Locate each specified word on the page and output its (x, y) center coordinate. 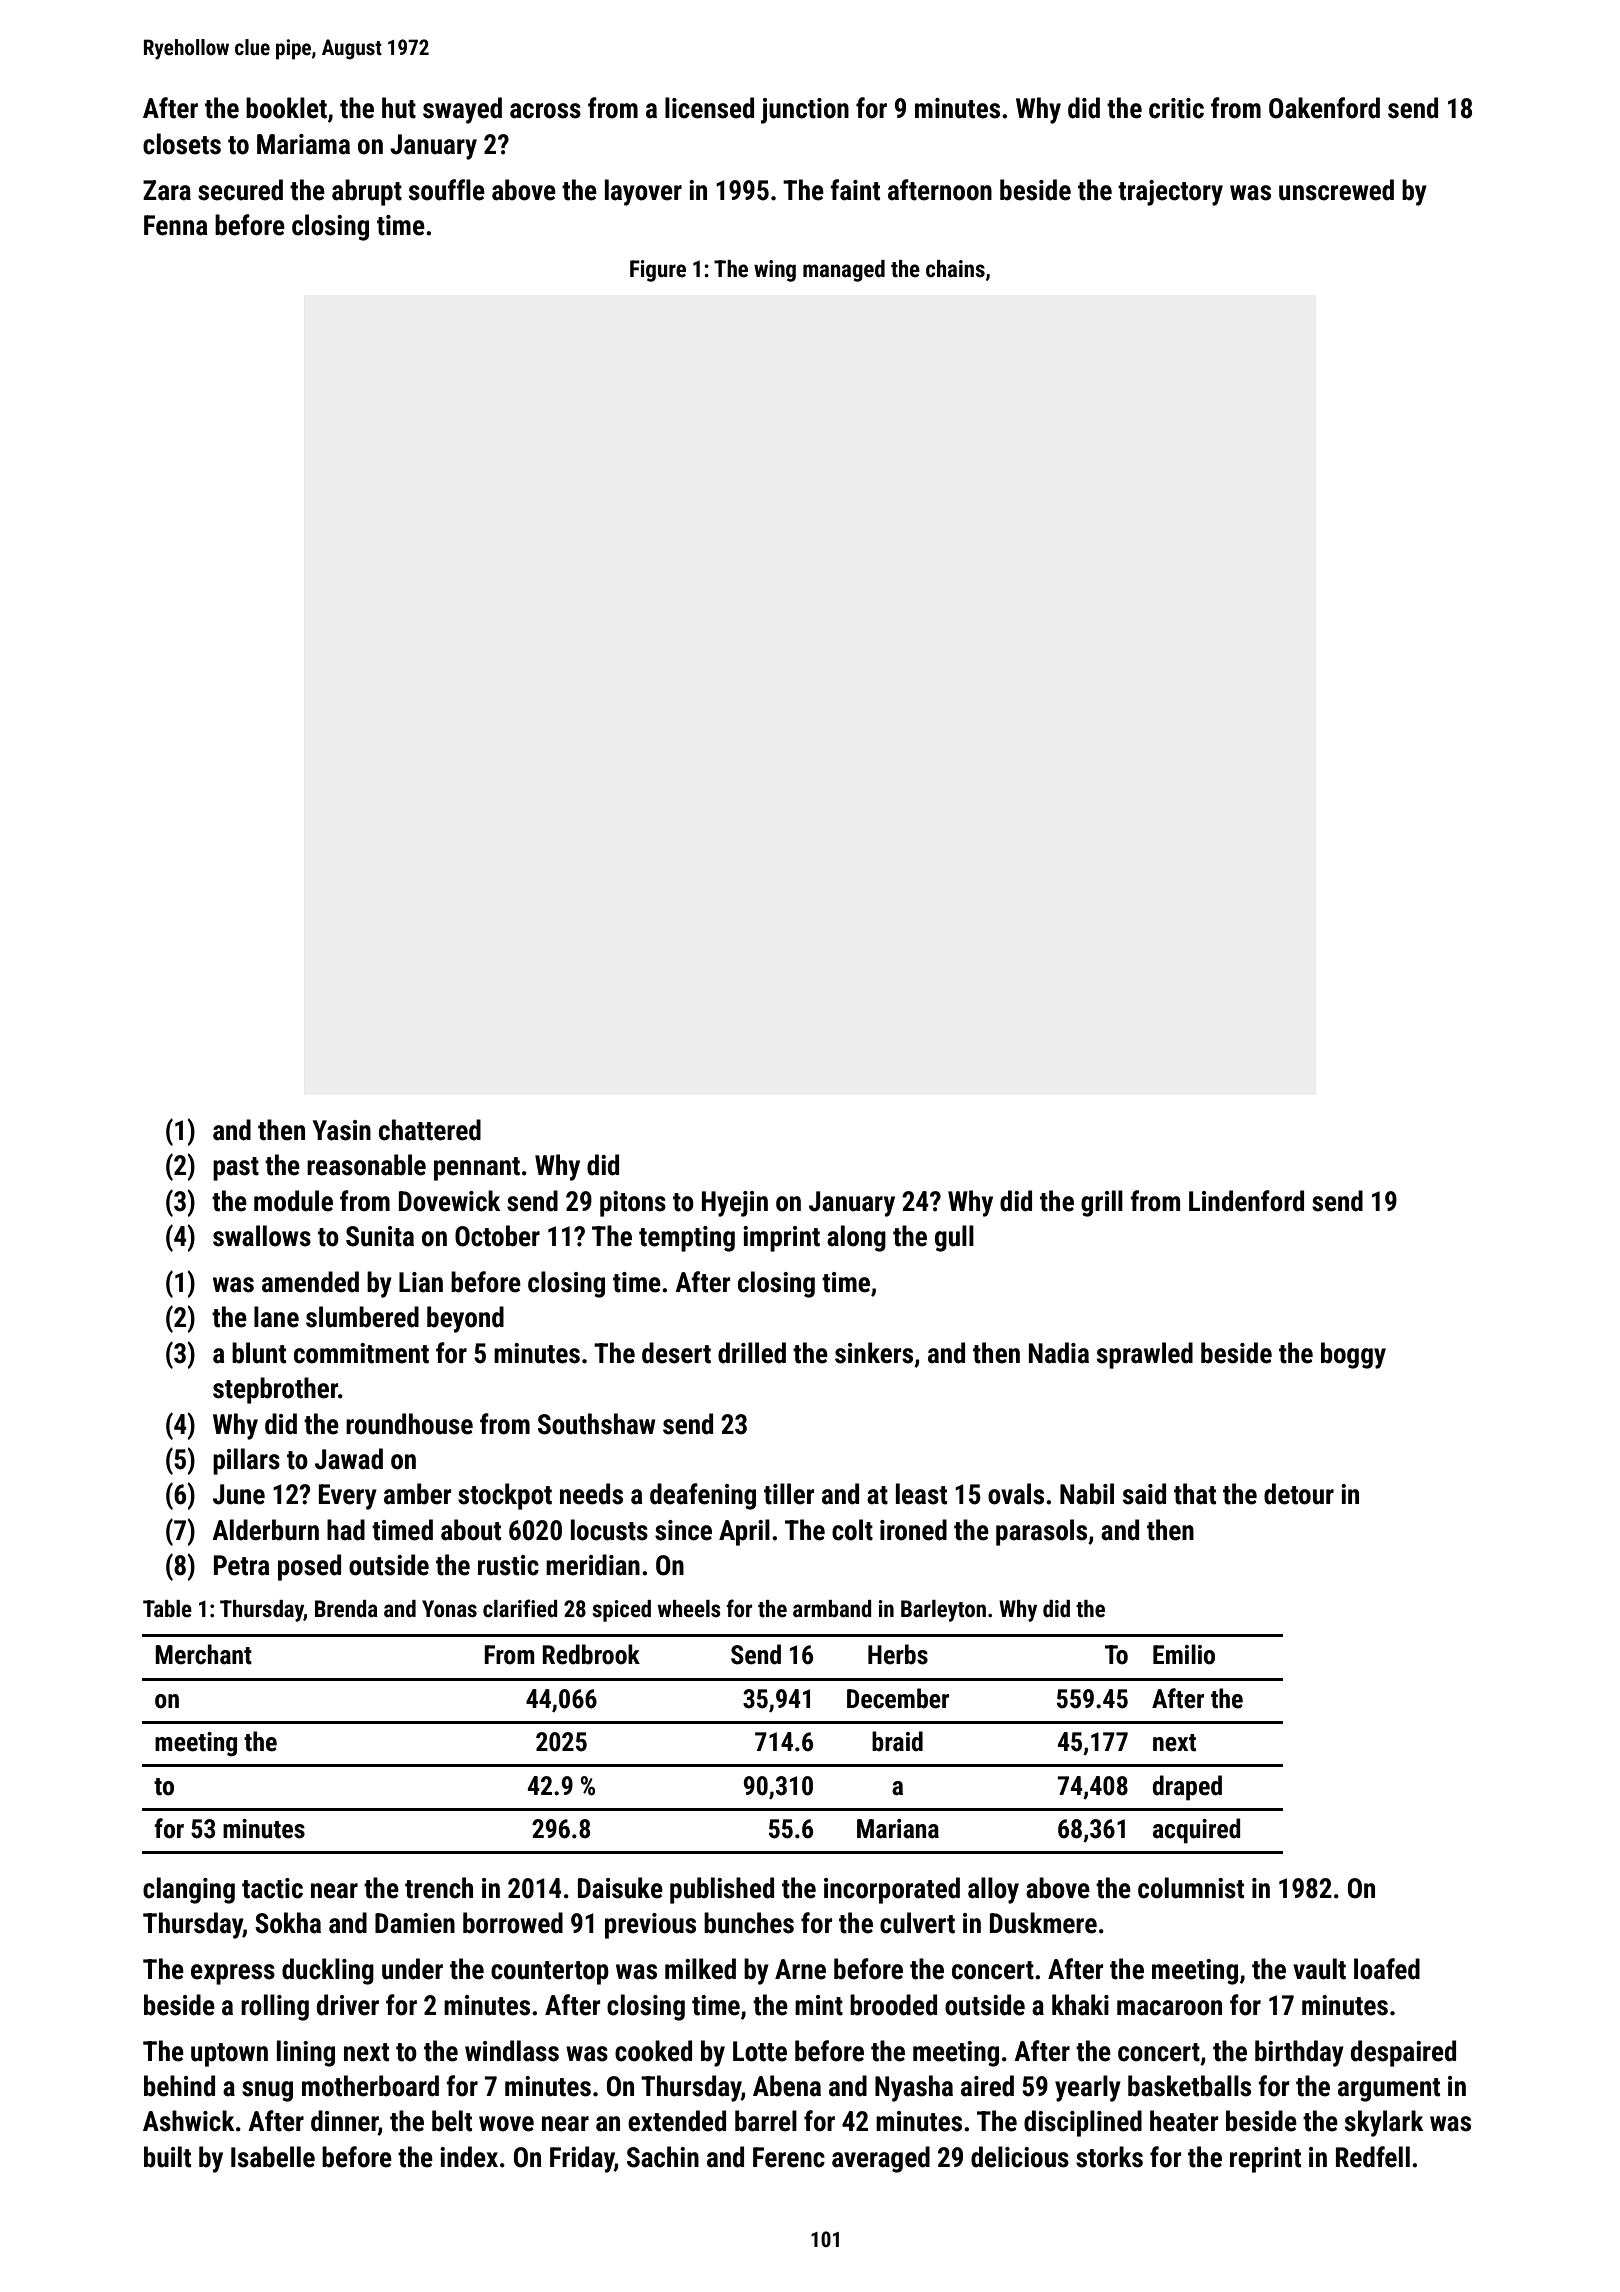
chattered (430, 1130)
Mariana (898, 1829)
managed (844, 271)
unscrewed (1336, 190)
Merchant (203, 1654)
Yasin (342, 1130)
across (545, 111)
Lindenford (1246, 1201)
